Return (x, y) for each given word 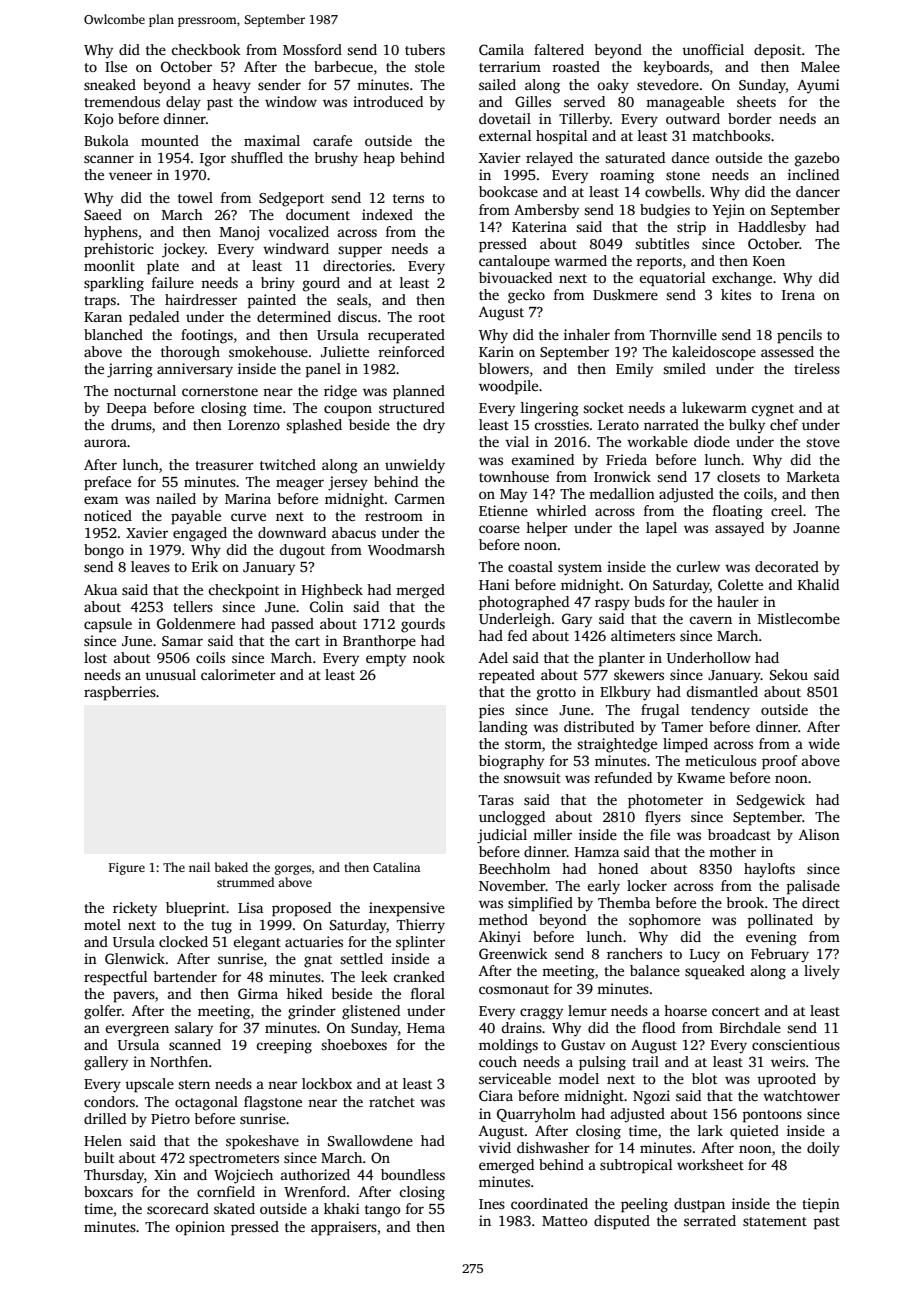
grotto (556, 694)
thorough (190, 353)
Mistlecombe (799, 618)
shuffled (257, 157)
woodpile (508, 387)
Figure (127, 869)
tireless (817, 368)
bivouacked (515, 277)
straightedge (617, 745)
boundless (413, 1174)
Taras (496, 800)
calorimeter (238, 674)
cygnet (772, 410)
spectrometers (234, 1160)
